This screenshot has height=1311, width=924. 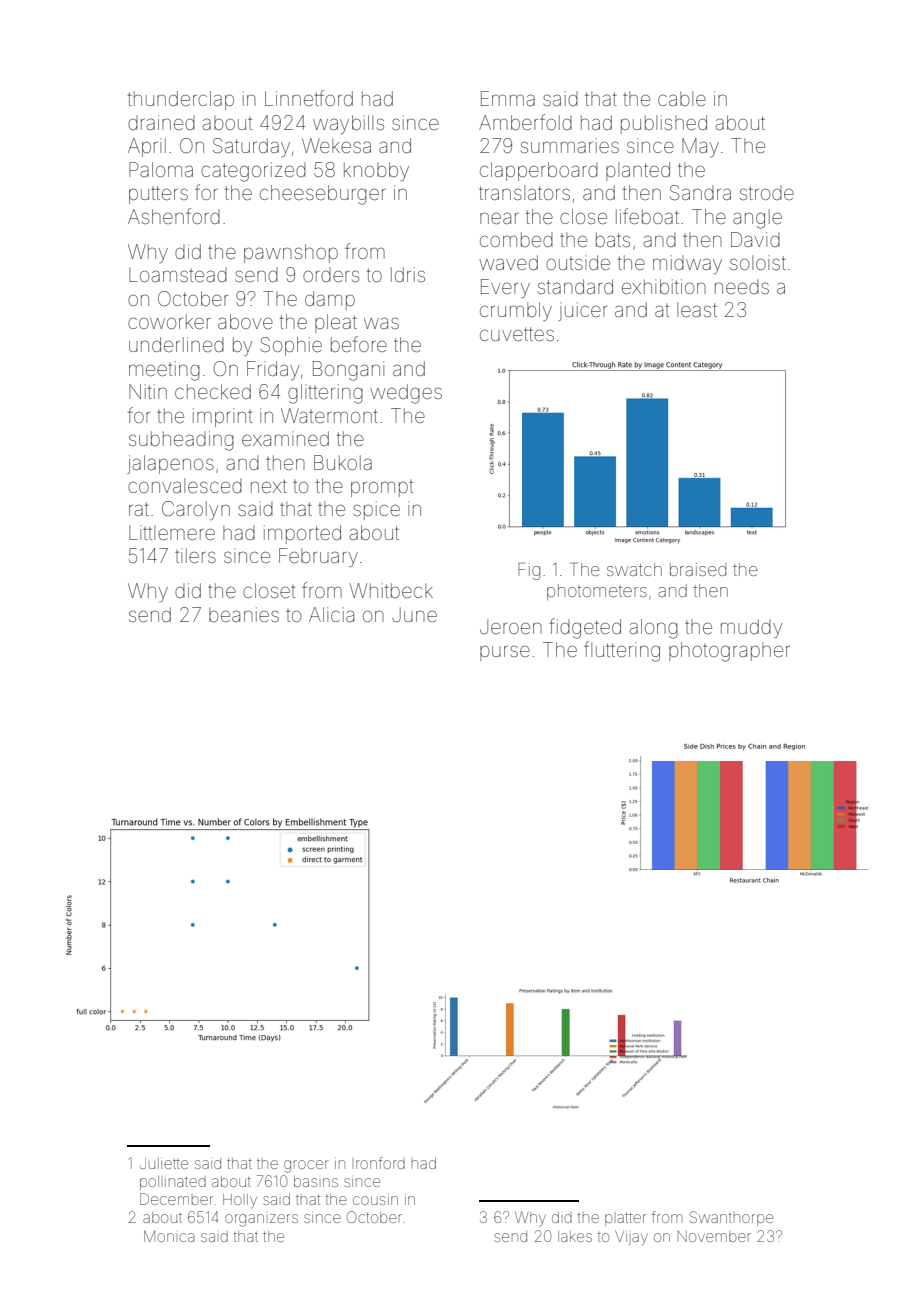 I want to click on Juliette, so click(x=164, y=1163).
